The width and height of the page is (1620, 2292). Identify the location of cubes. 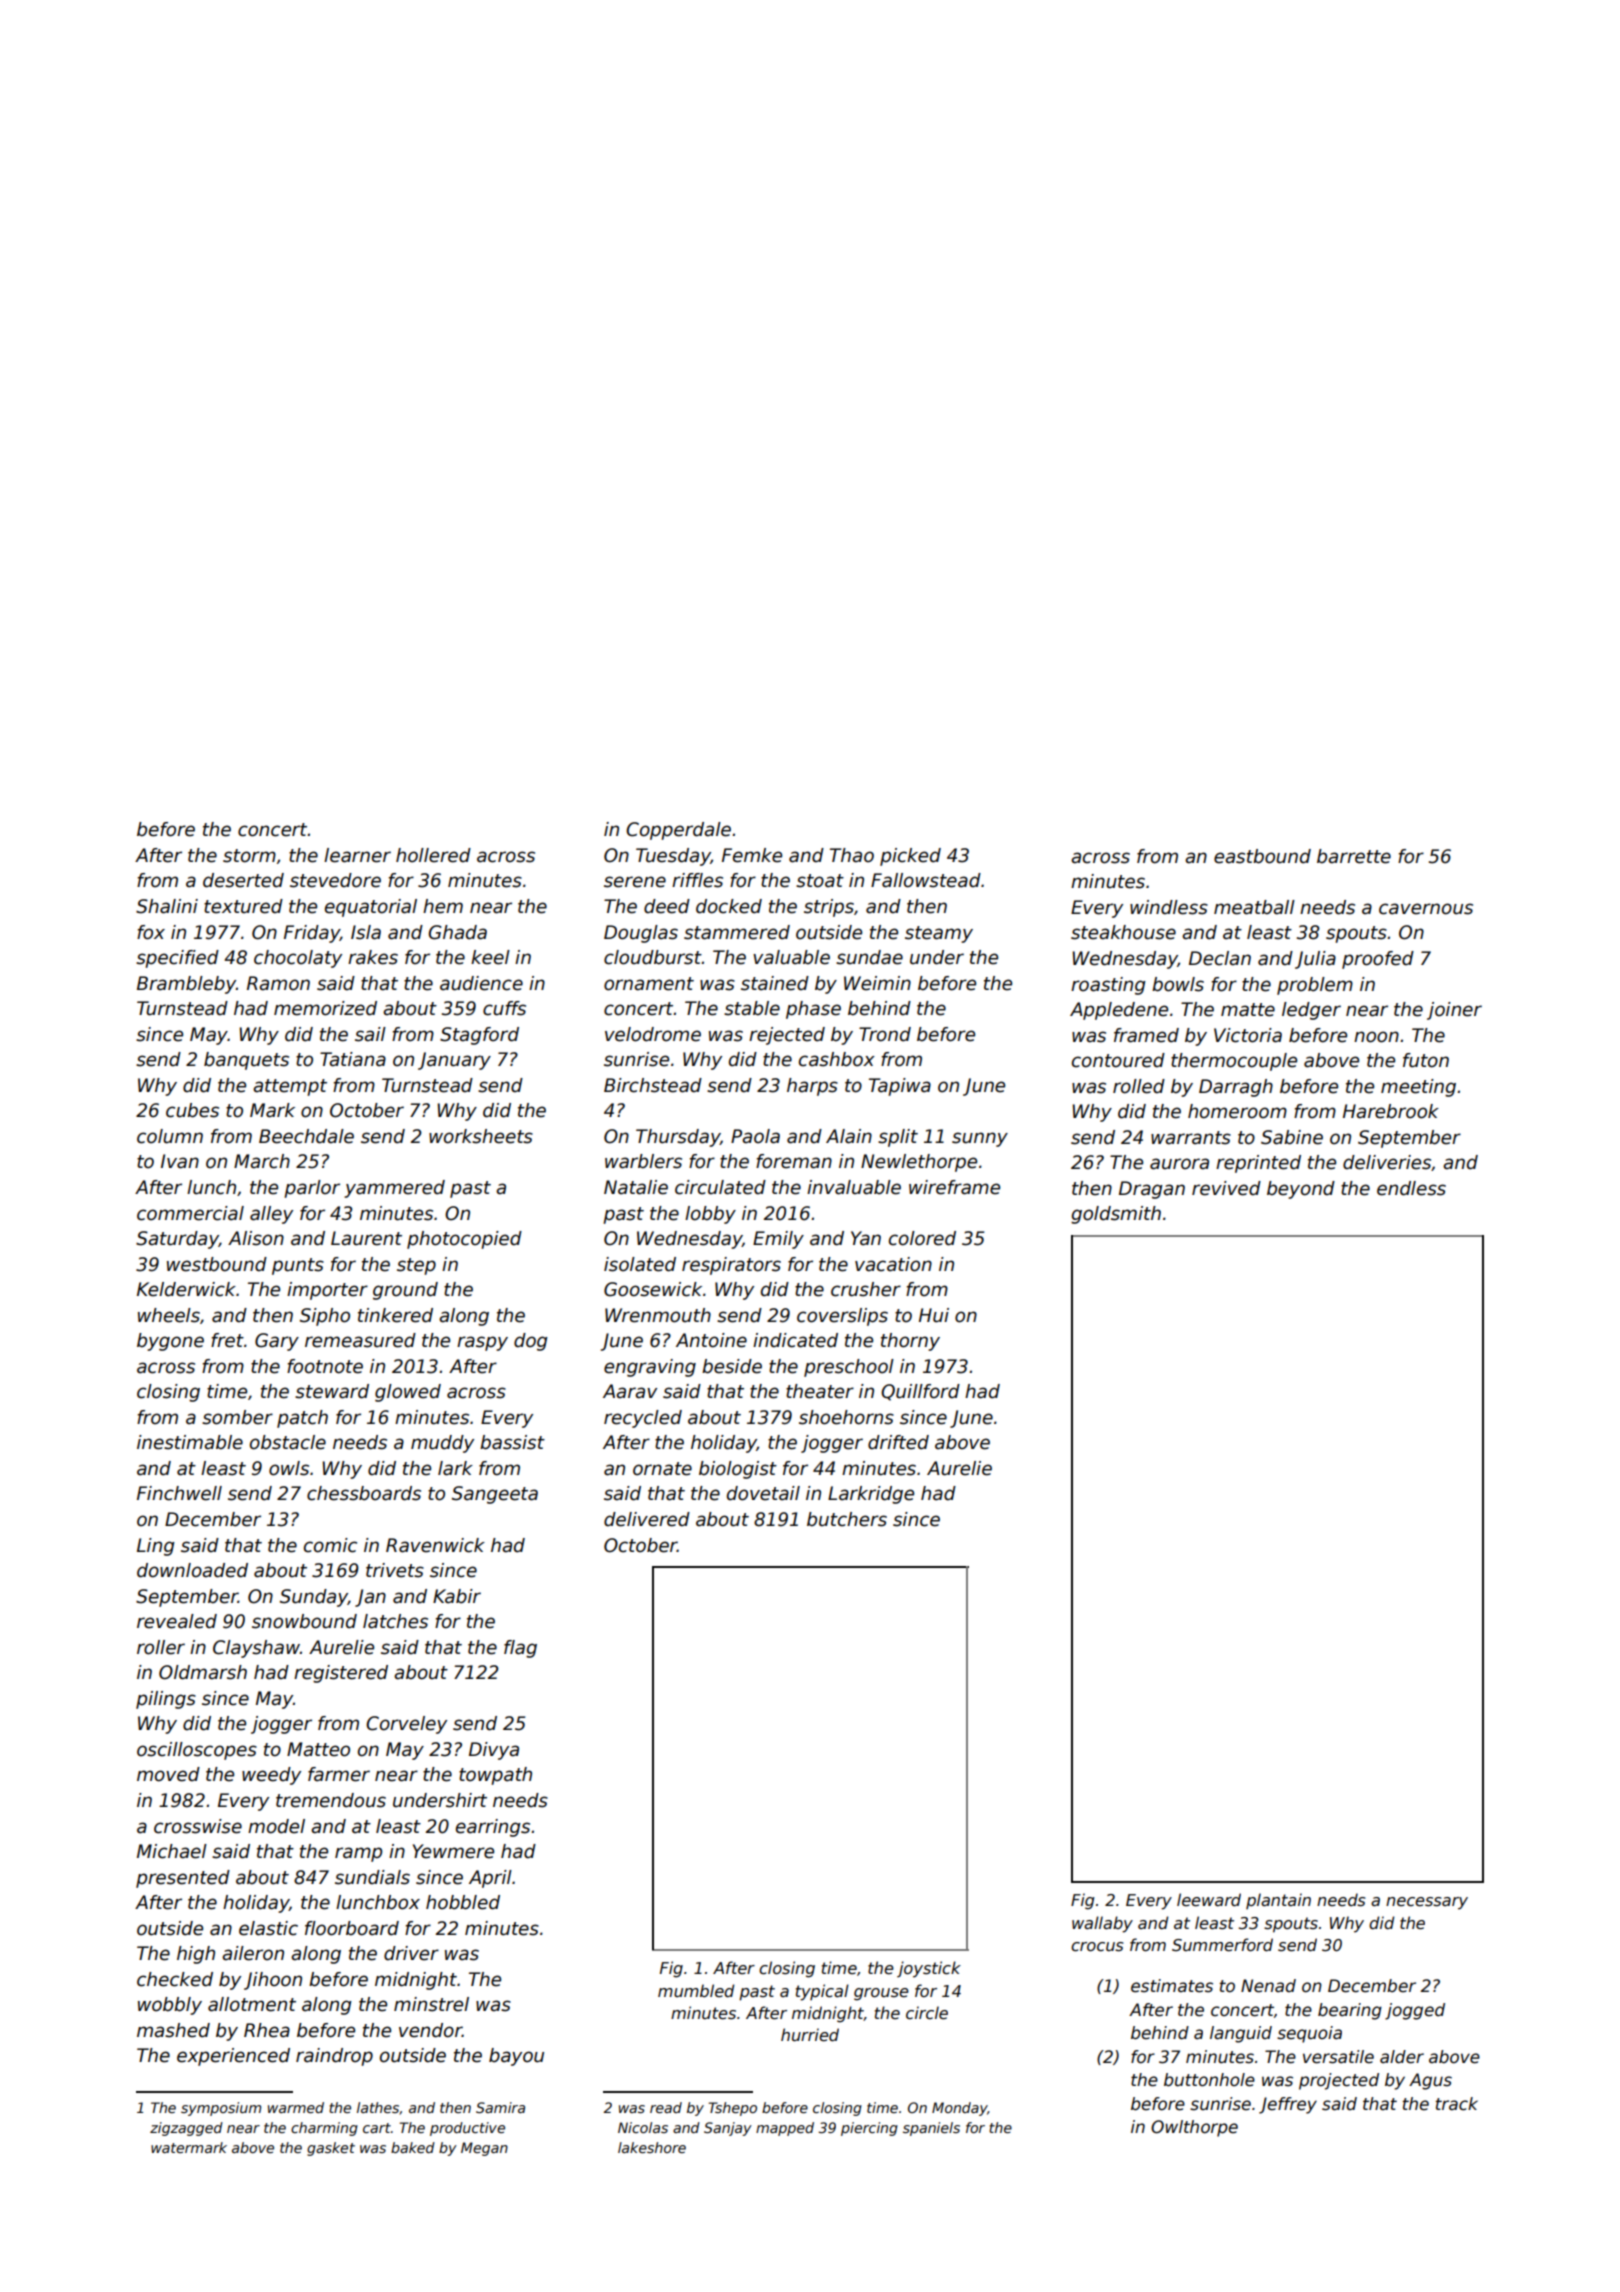
(192, 1110).
